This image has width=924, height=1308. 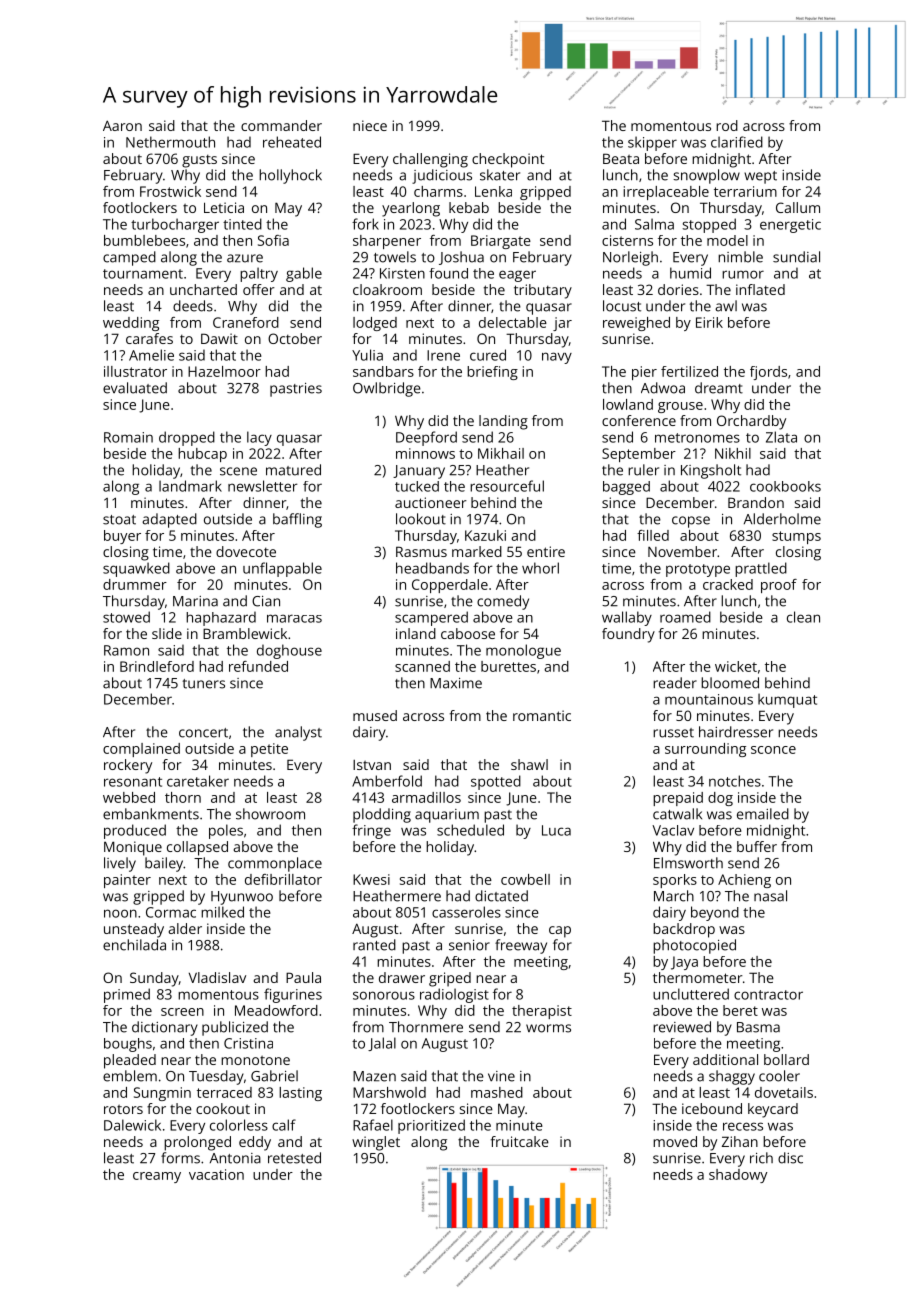 What do you see at coordinates (781, 437) in the image?
I see `Zlata` at bounding box center [781, 437].
